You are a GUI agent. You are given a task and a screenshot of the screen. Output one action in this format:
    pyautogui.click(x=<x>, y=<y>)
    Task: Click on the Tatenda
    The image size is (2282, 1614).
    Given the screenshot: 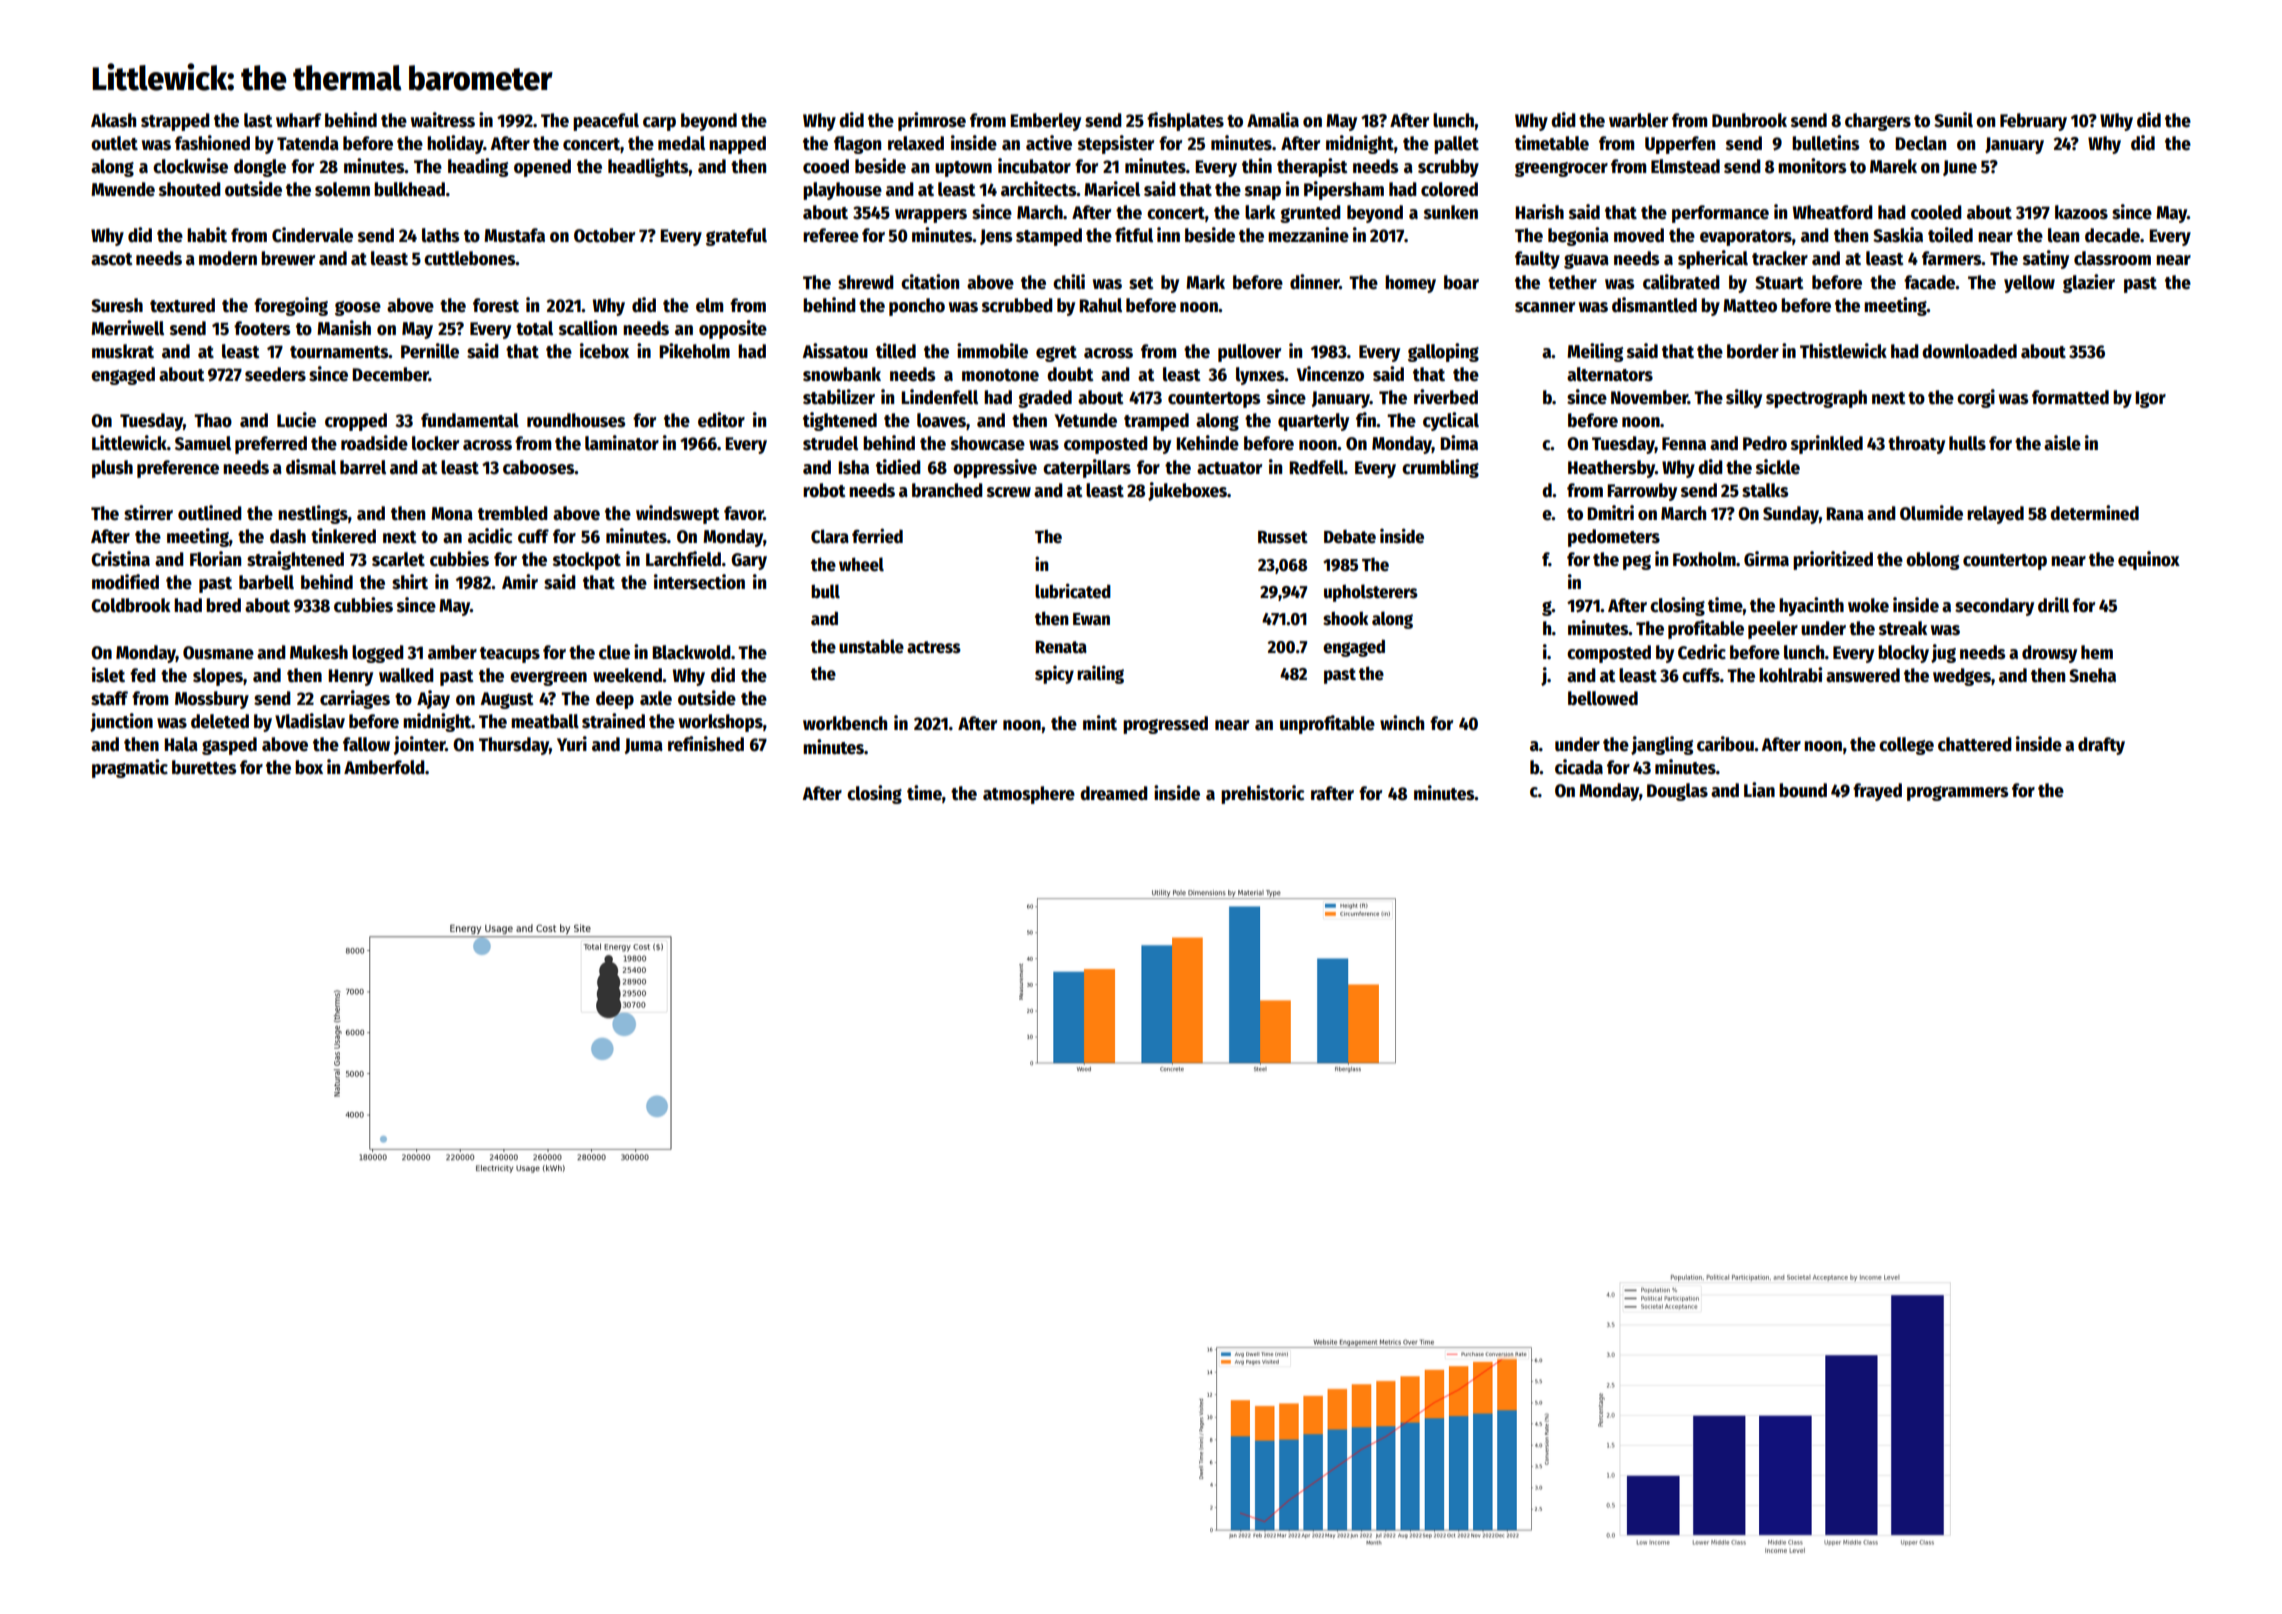 What is the action you would take?
    pyautogui.click(x=308, y=143)
